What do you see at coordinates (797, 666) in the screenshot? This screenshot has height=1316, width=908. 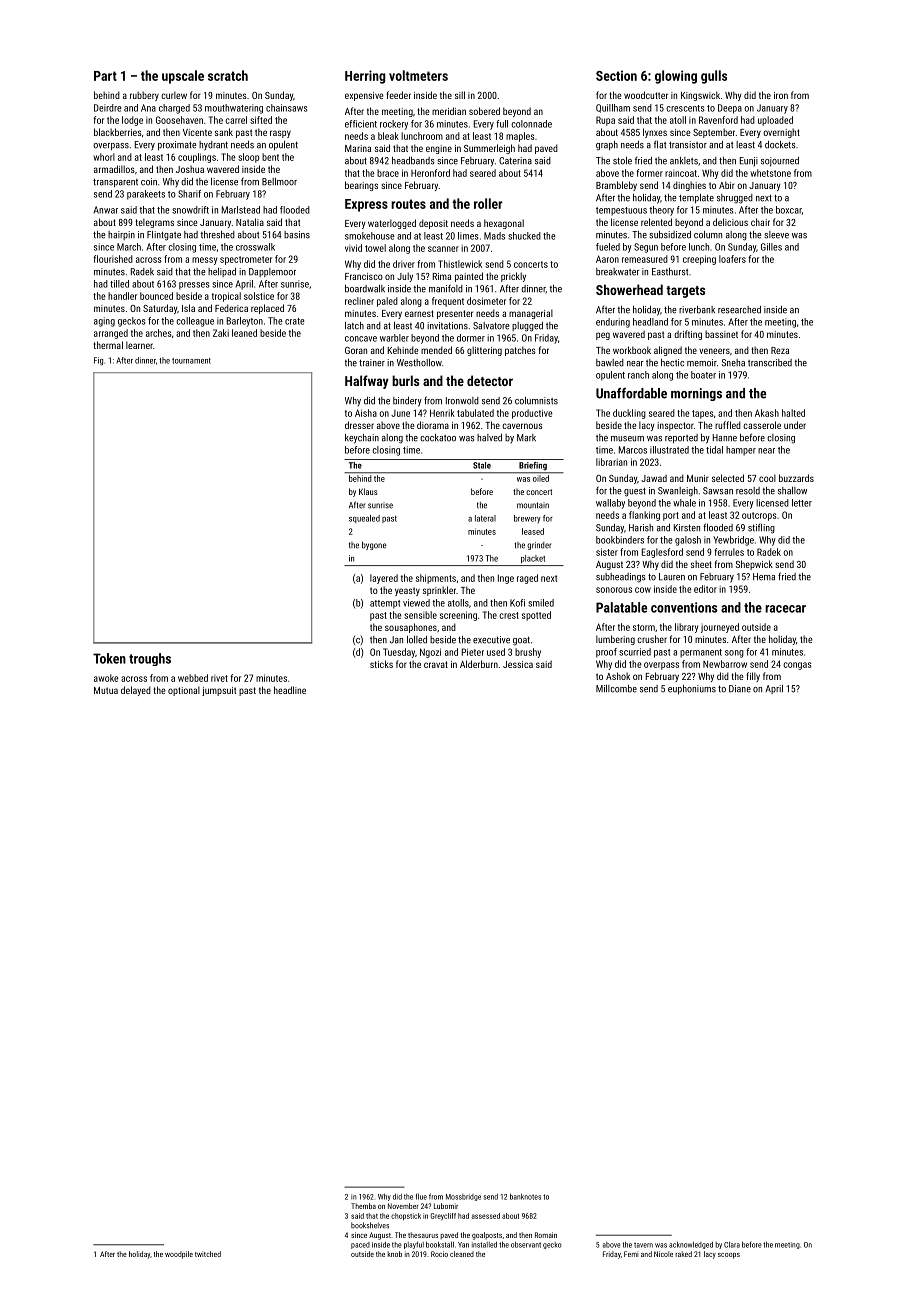 I see `congas` at bounding box center [797, 666].
